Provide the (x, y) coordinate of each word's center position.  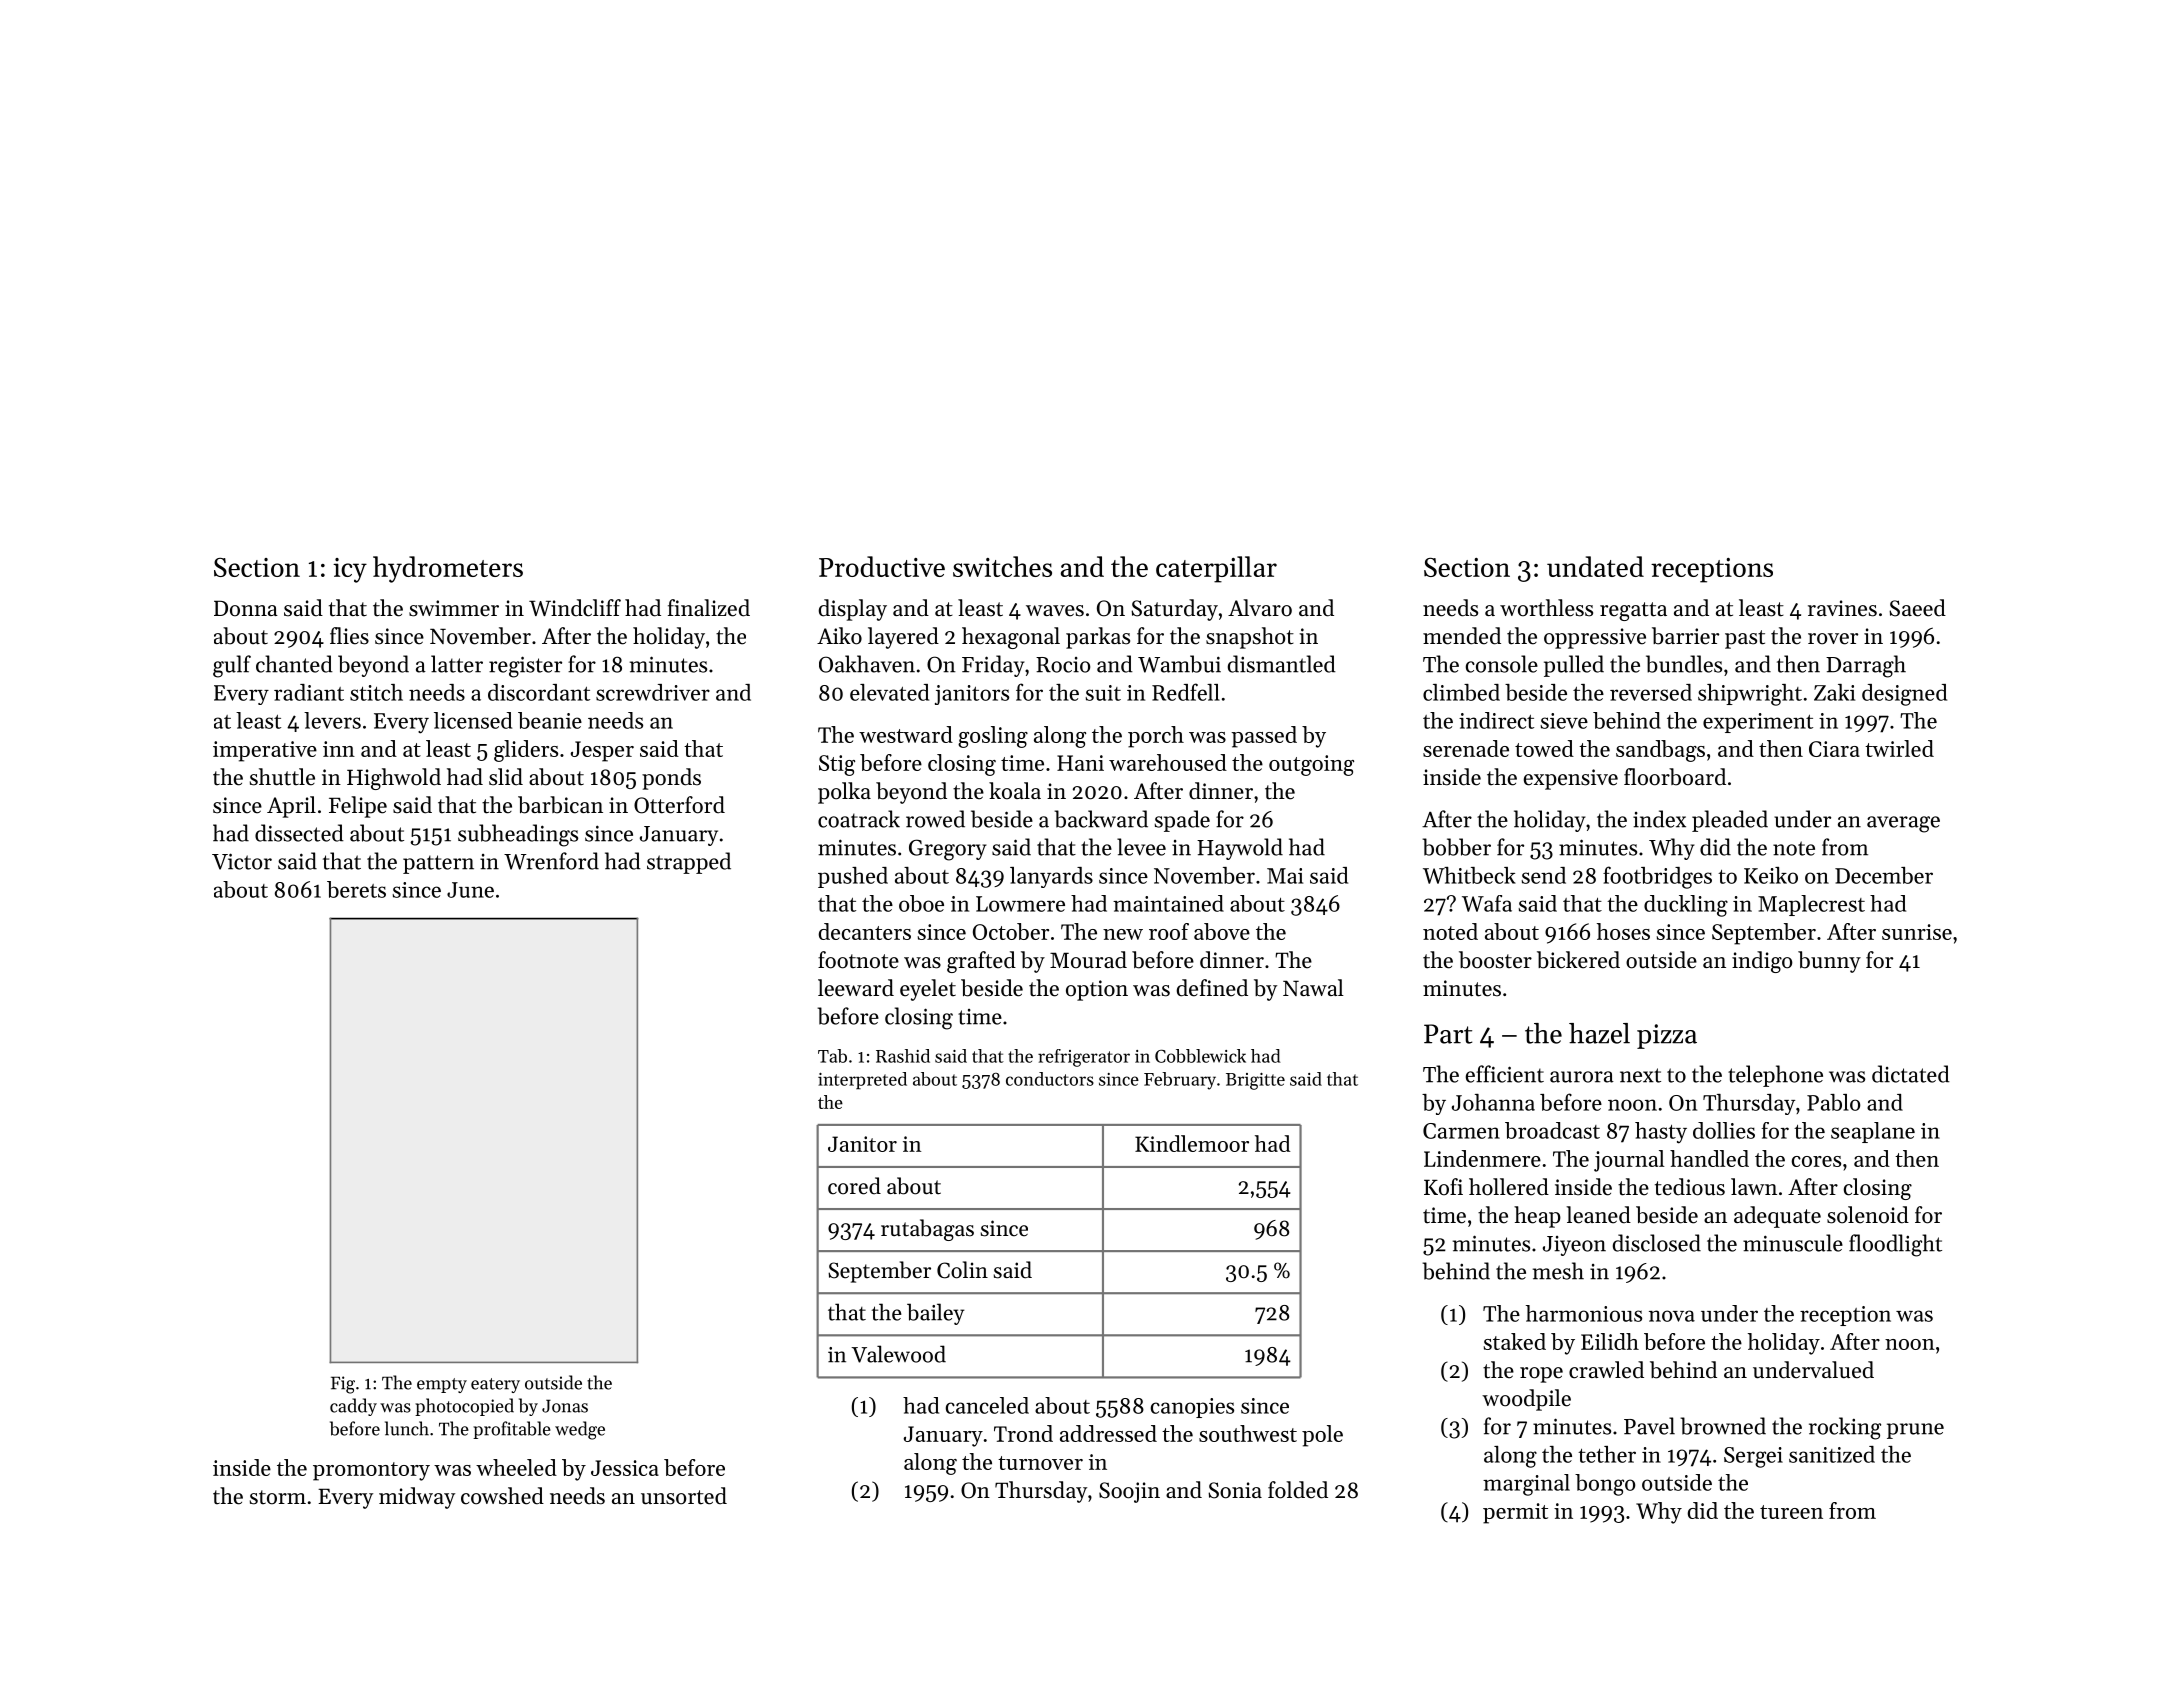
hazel (1599, 1033)
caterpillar (1216, 569)
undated (1595, 566)
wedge (580, 1430)
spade (1182, 821)
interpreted (862, 1081)
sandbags (1660, 751)
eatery (495, 1385)
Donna (246, 608)
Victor (242, 861)
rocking (1845, 1428)
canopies (1192, 1408)
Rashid (903, 1056)
